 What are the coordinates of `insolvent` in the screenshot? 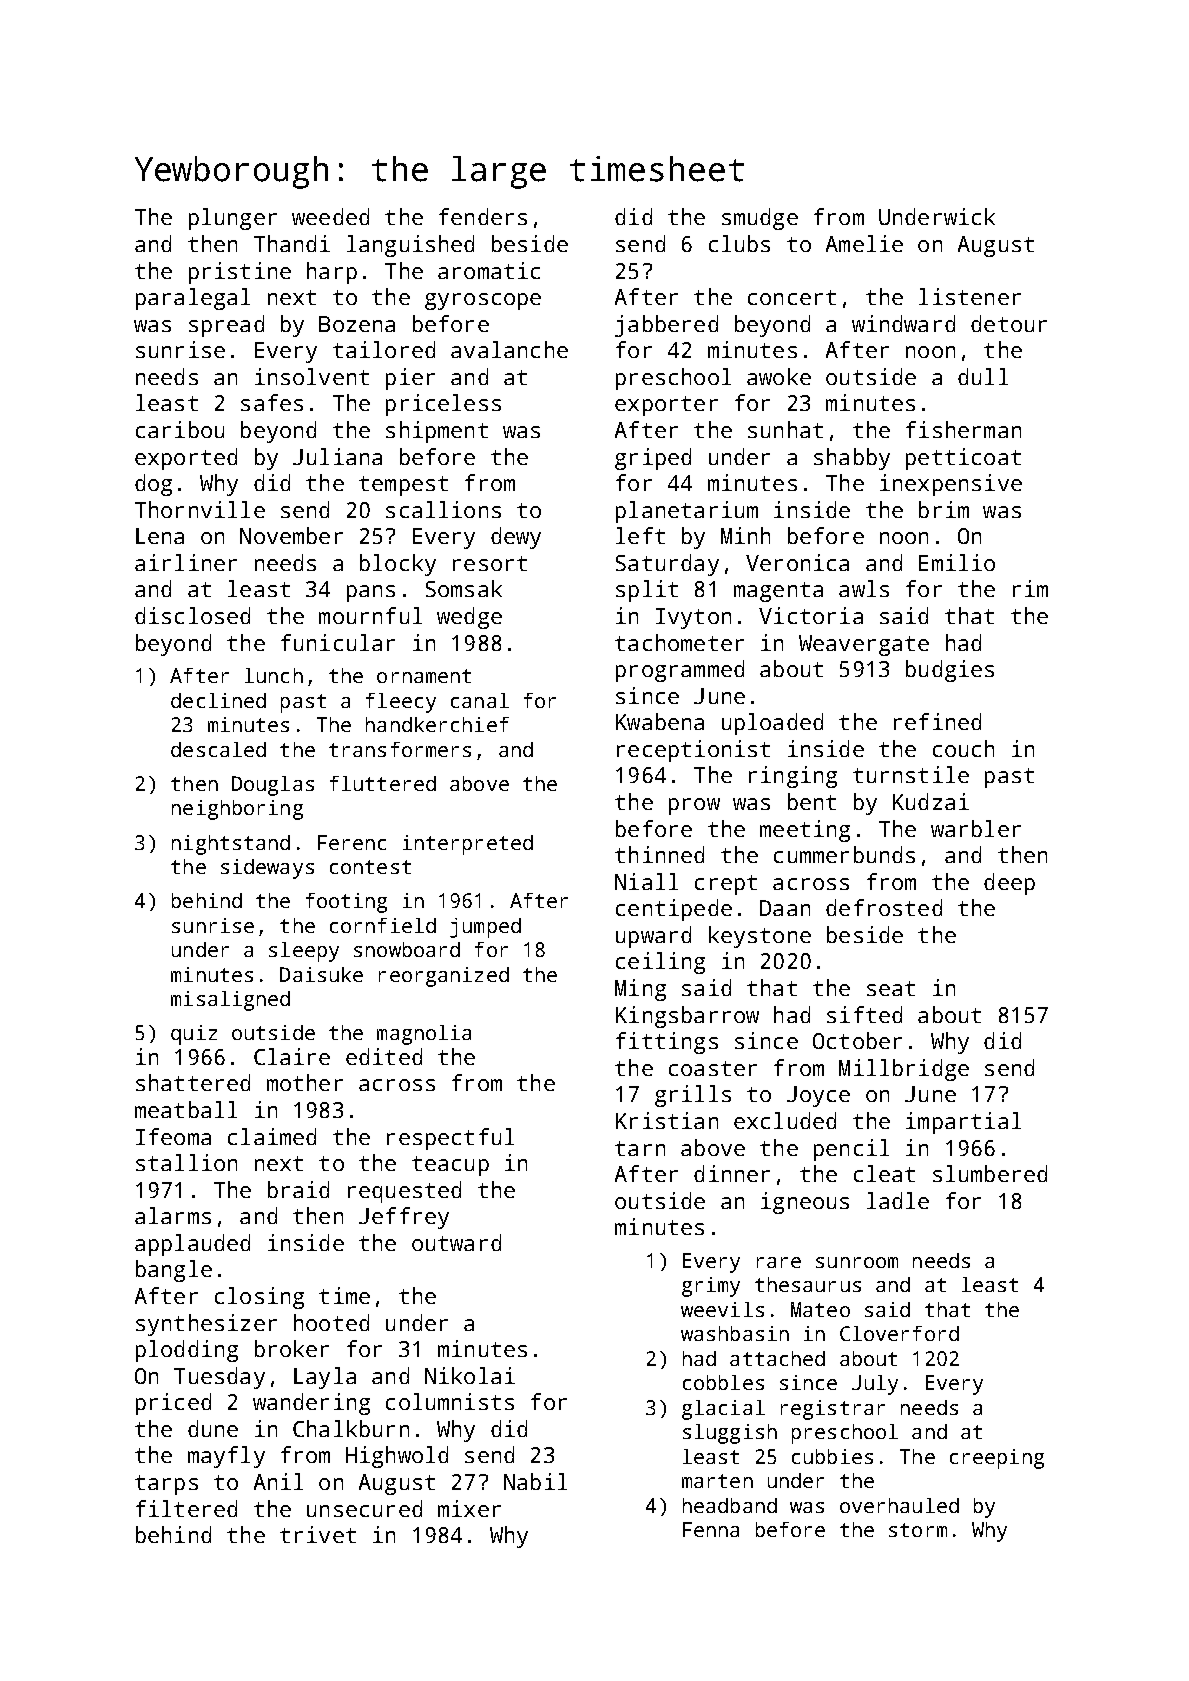 It's located at (312, 376).
